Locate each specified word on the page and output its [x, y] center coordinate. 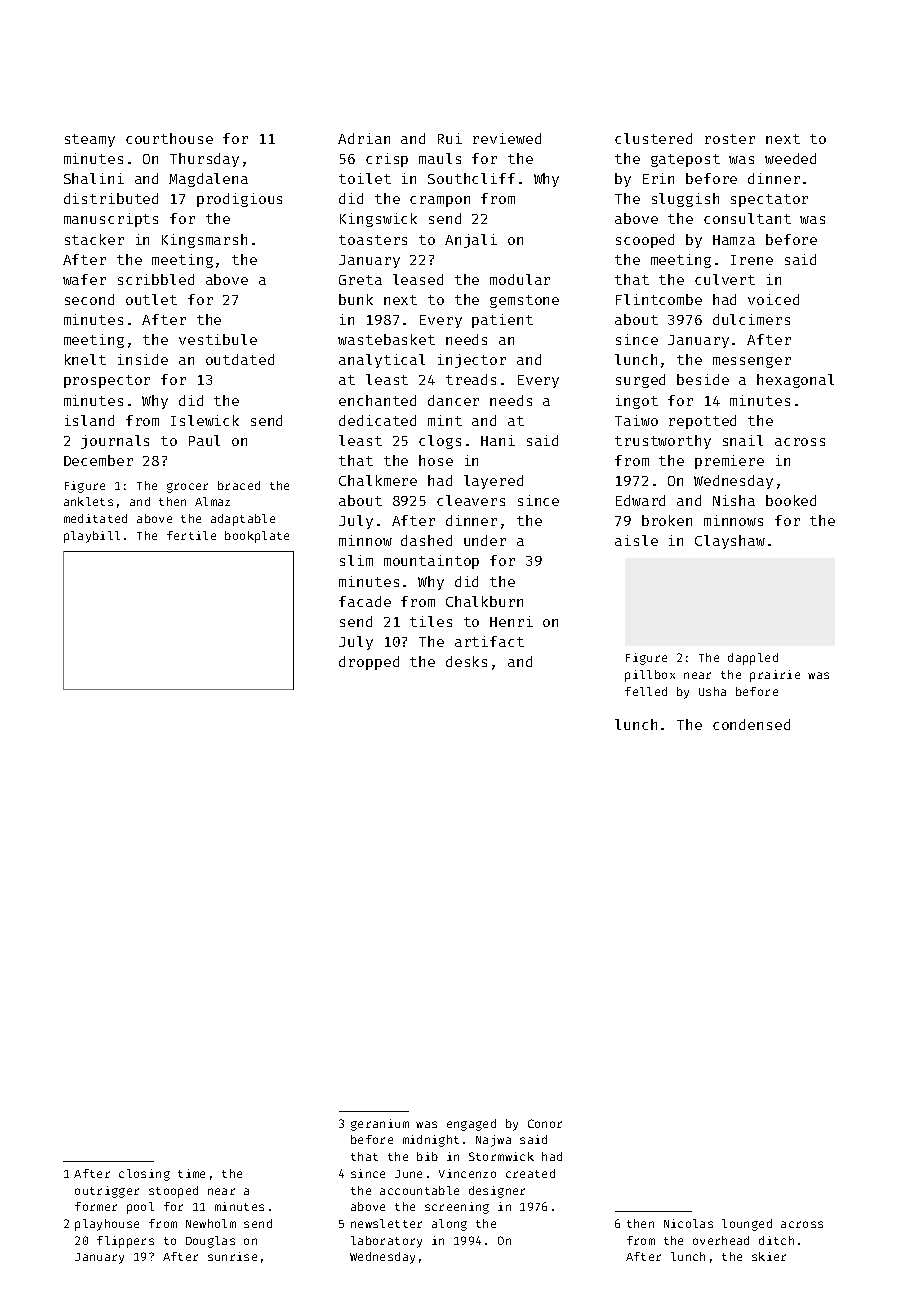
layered [493, 482]
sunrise [232, 1256]
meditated [95, 518]
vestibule [218, 339]
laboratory [386, 1242]
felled [646, 691]
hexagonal [795, 381]
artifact [489, 641]
